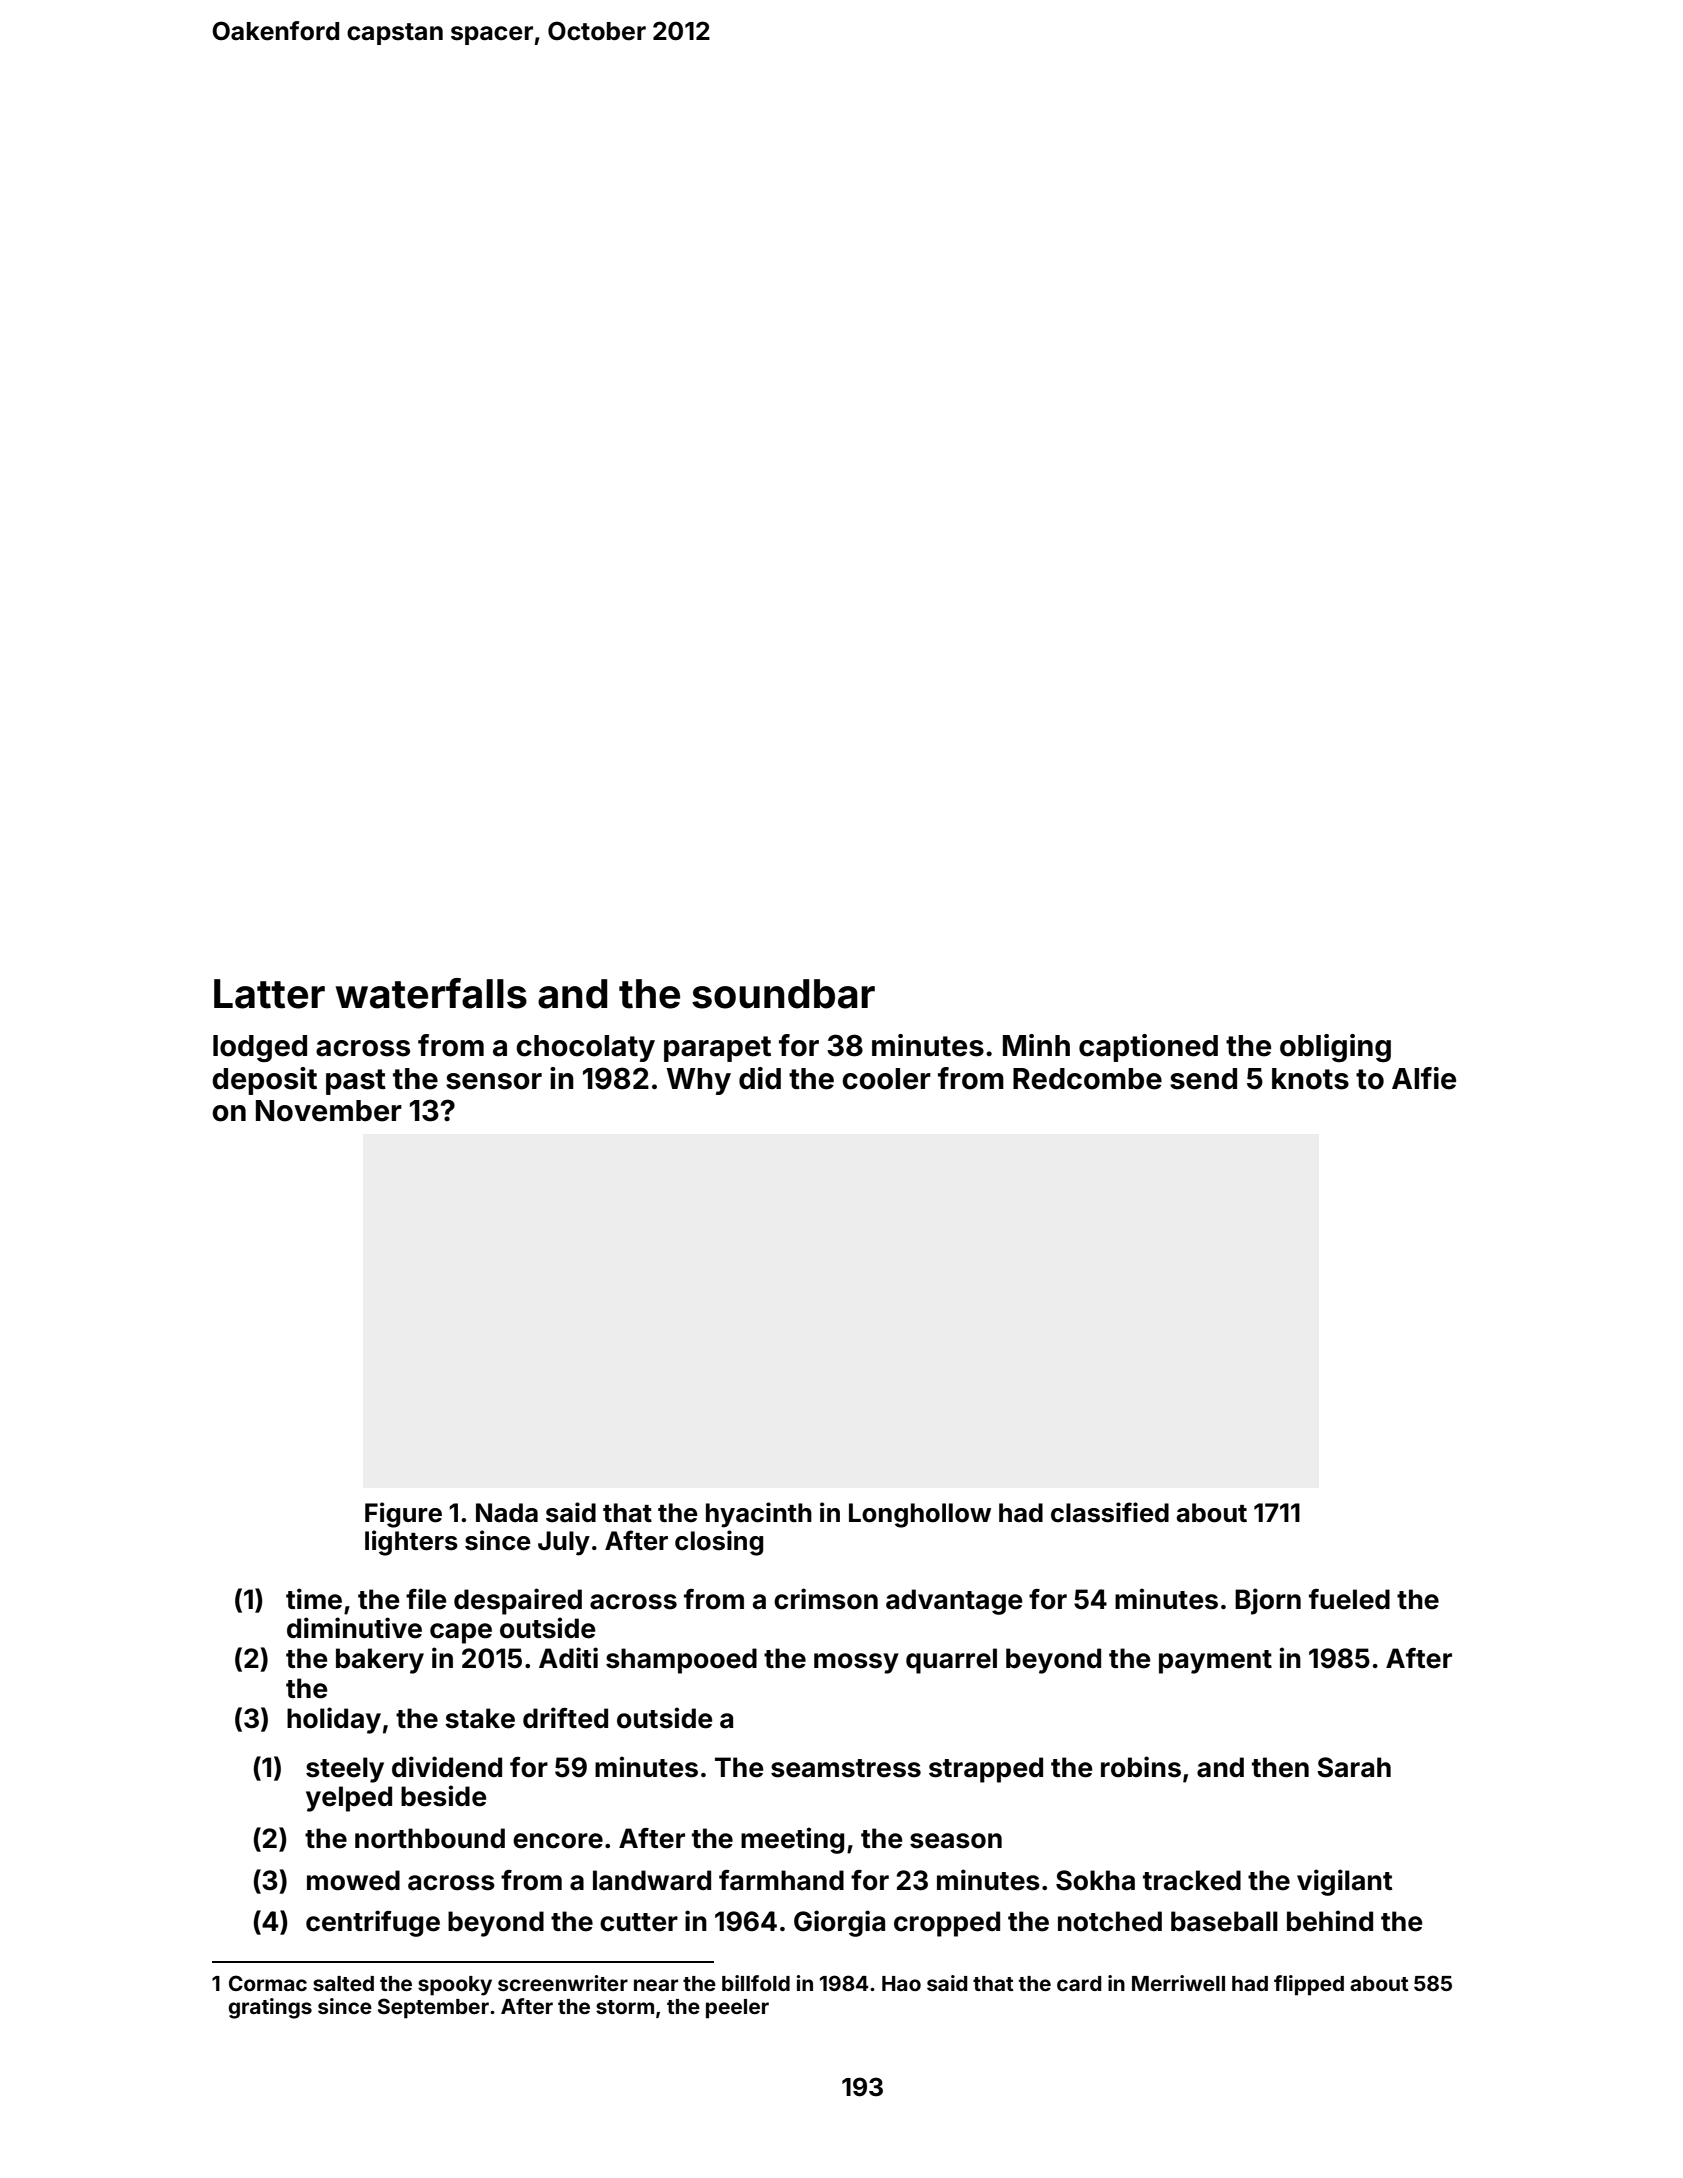 The image size is (1683, 2178). I want to click on gratings, so click(270, 2008).
